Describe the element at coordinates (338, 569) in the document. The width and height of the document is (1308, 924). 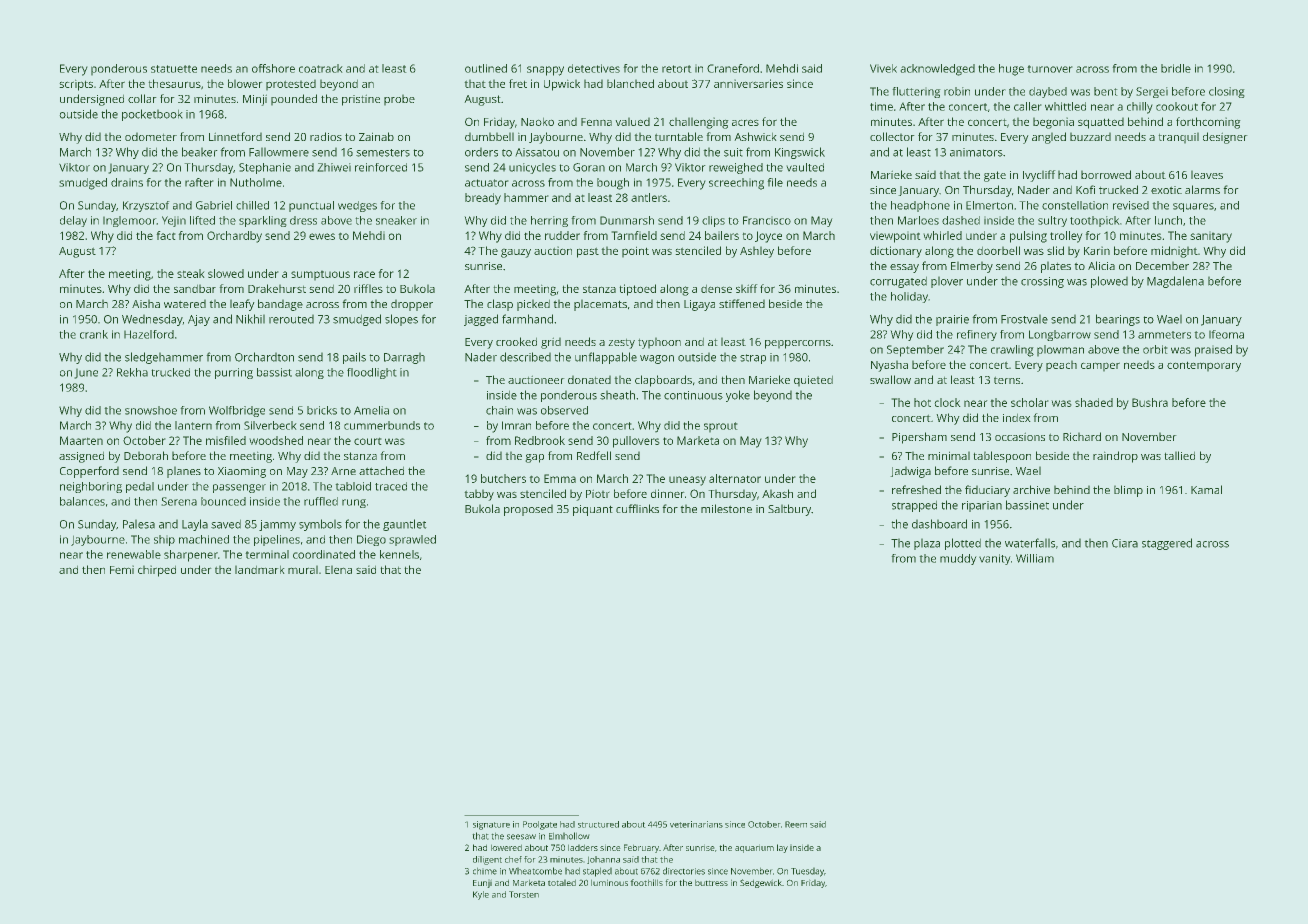
I see `Elena` at that location.
